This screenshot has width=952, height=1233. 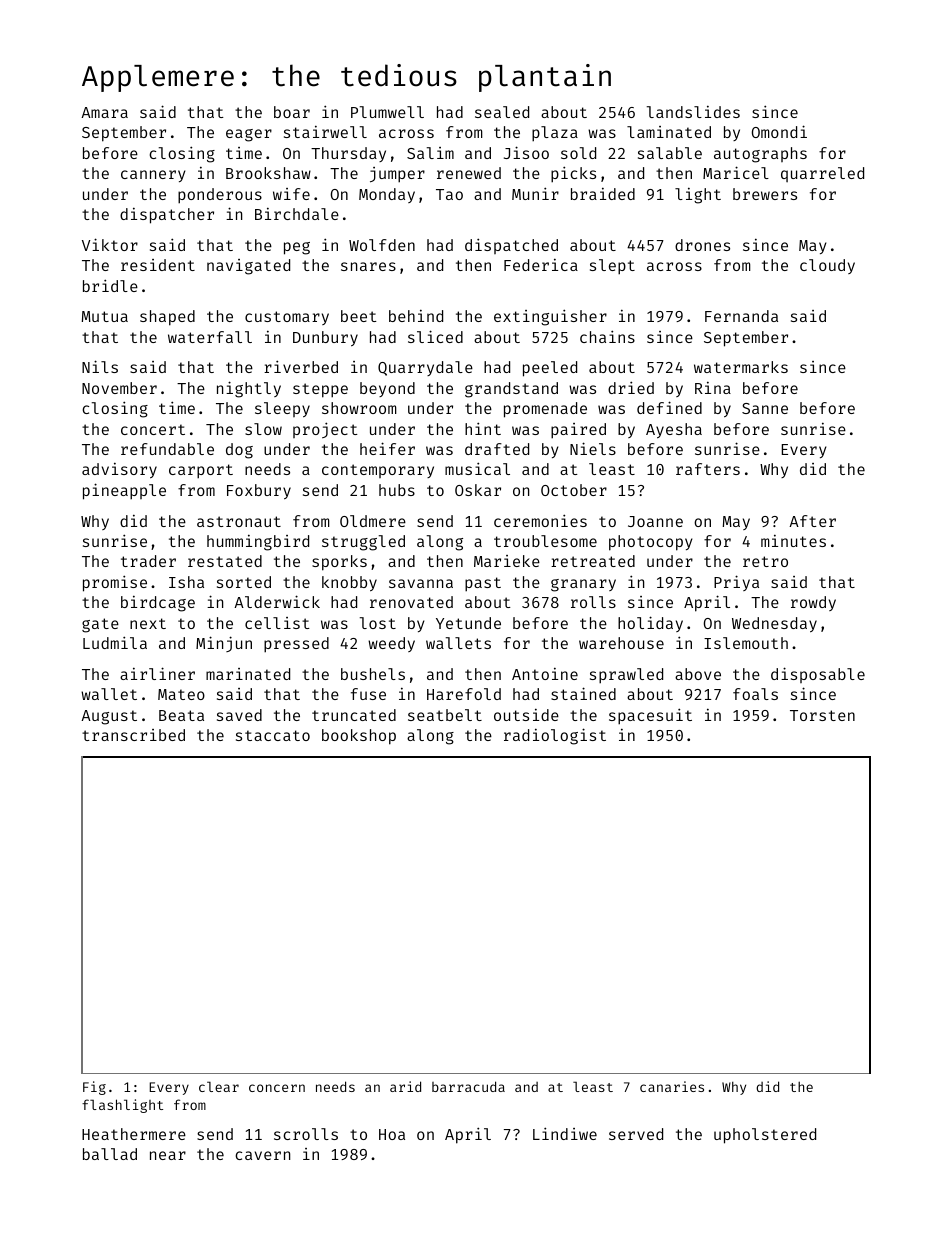 What do you see at coordinates (672, 1086) in the screenshot?
I see `canaries` at bounding box center [672, 1086].
